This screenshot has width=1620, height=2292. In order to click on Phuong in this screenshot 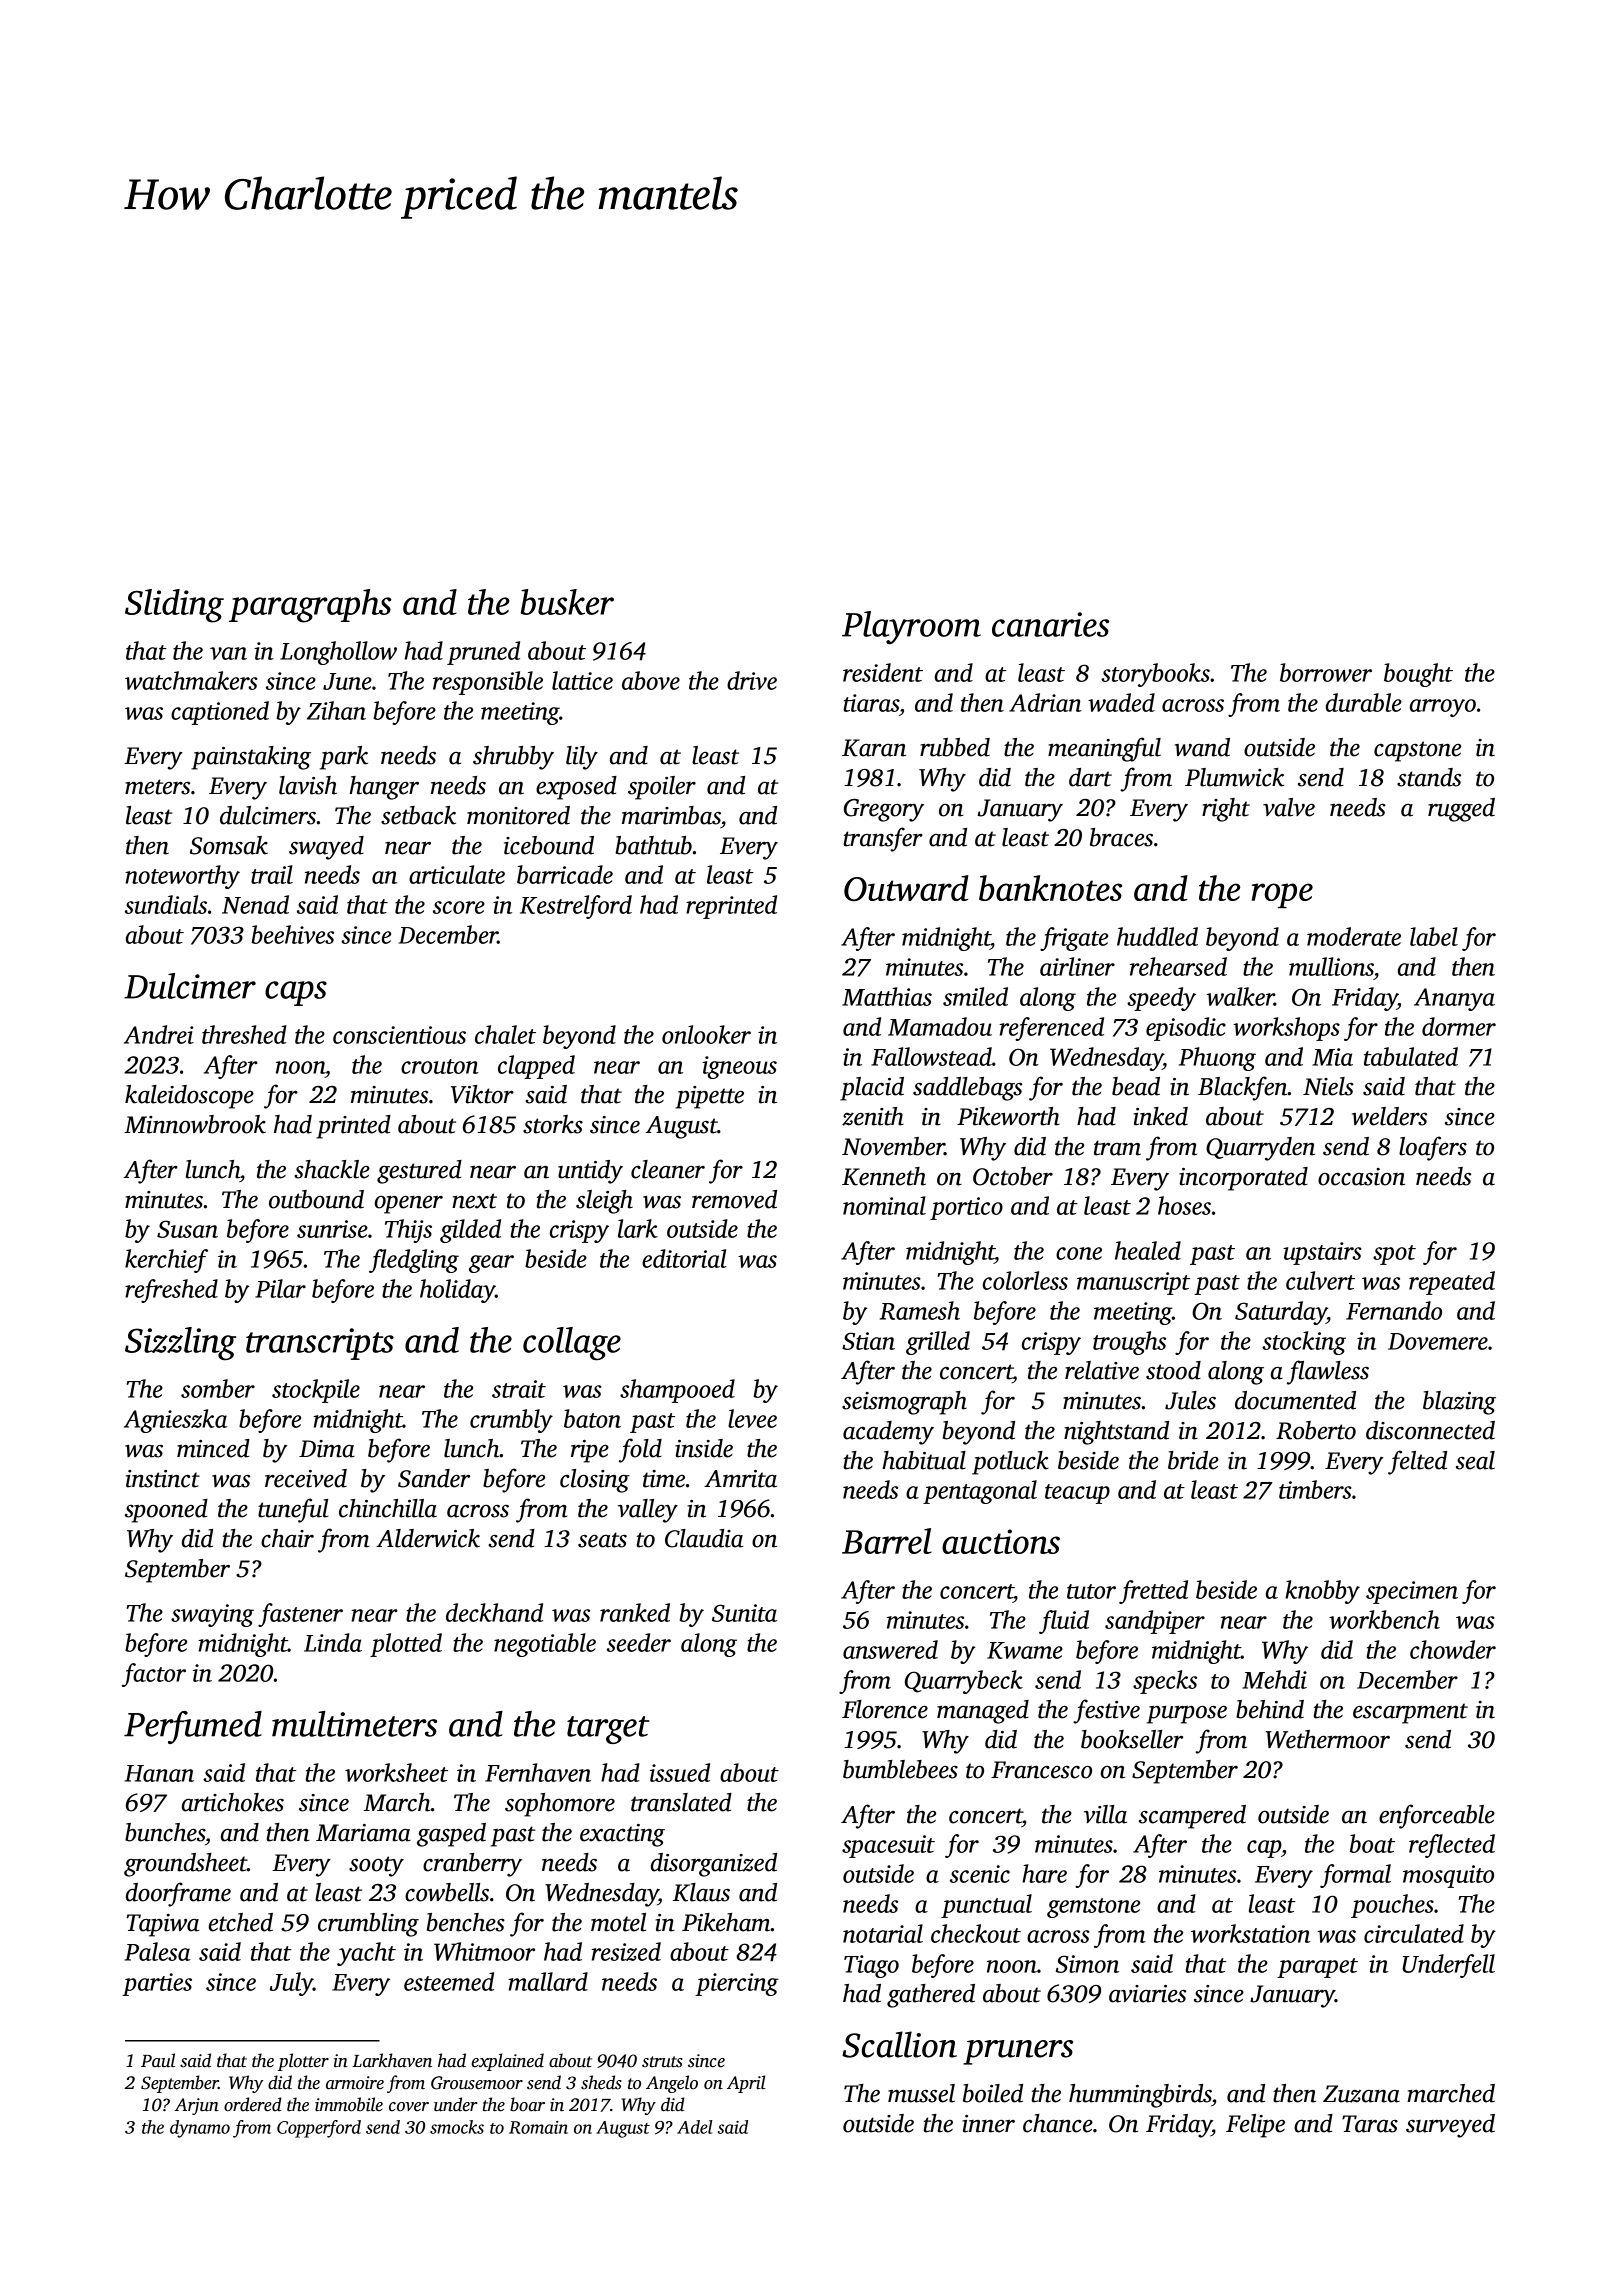, I will do `click(1217, 1059)`.
